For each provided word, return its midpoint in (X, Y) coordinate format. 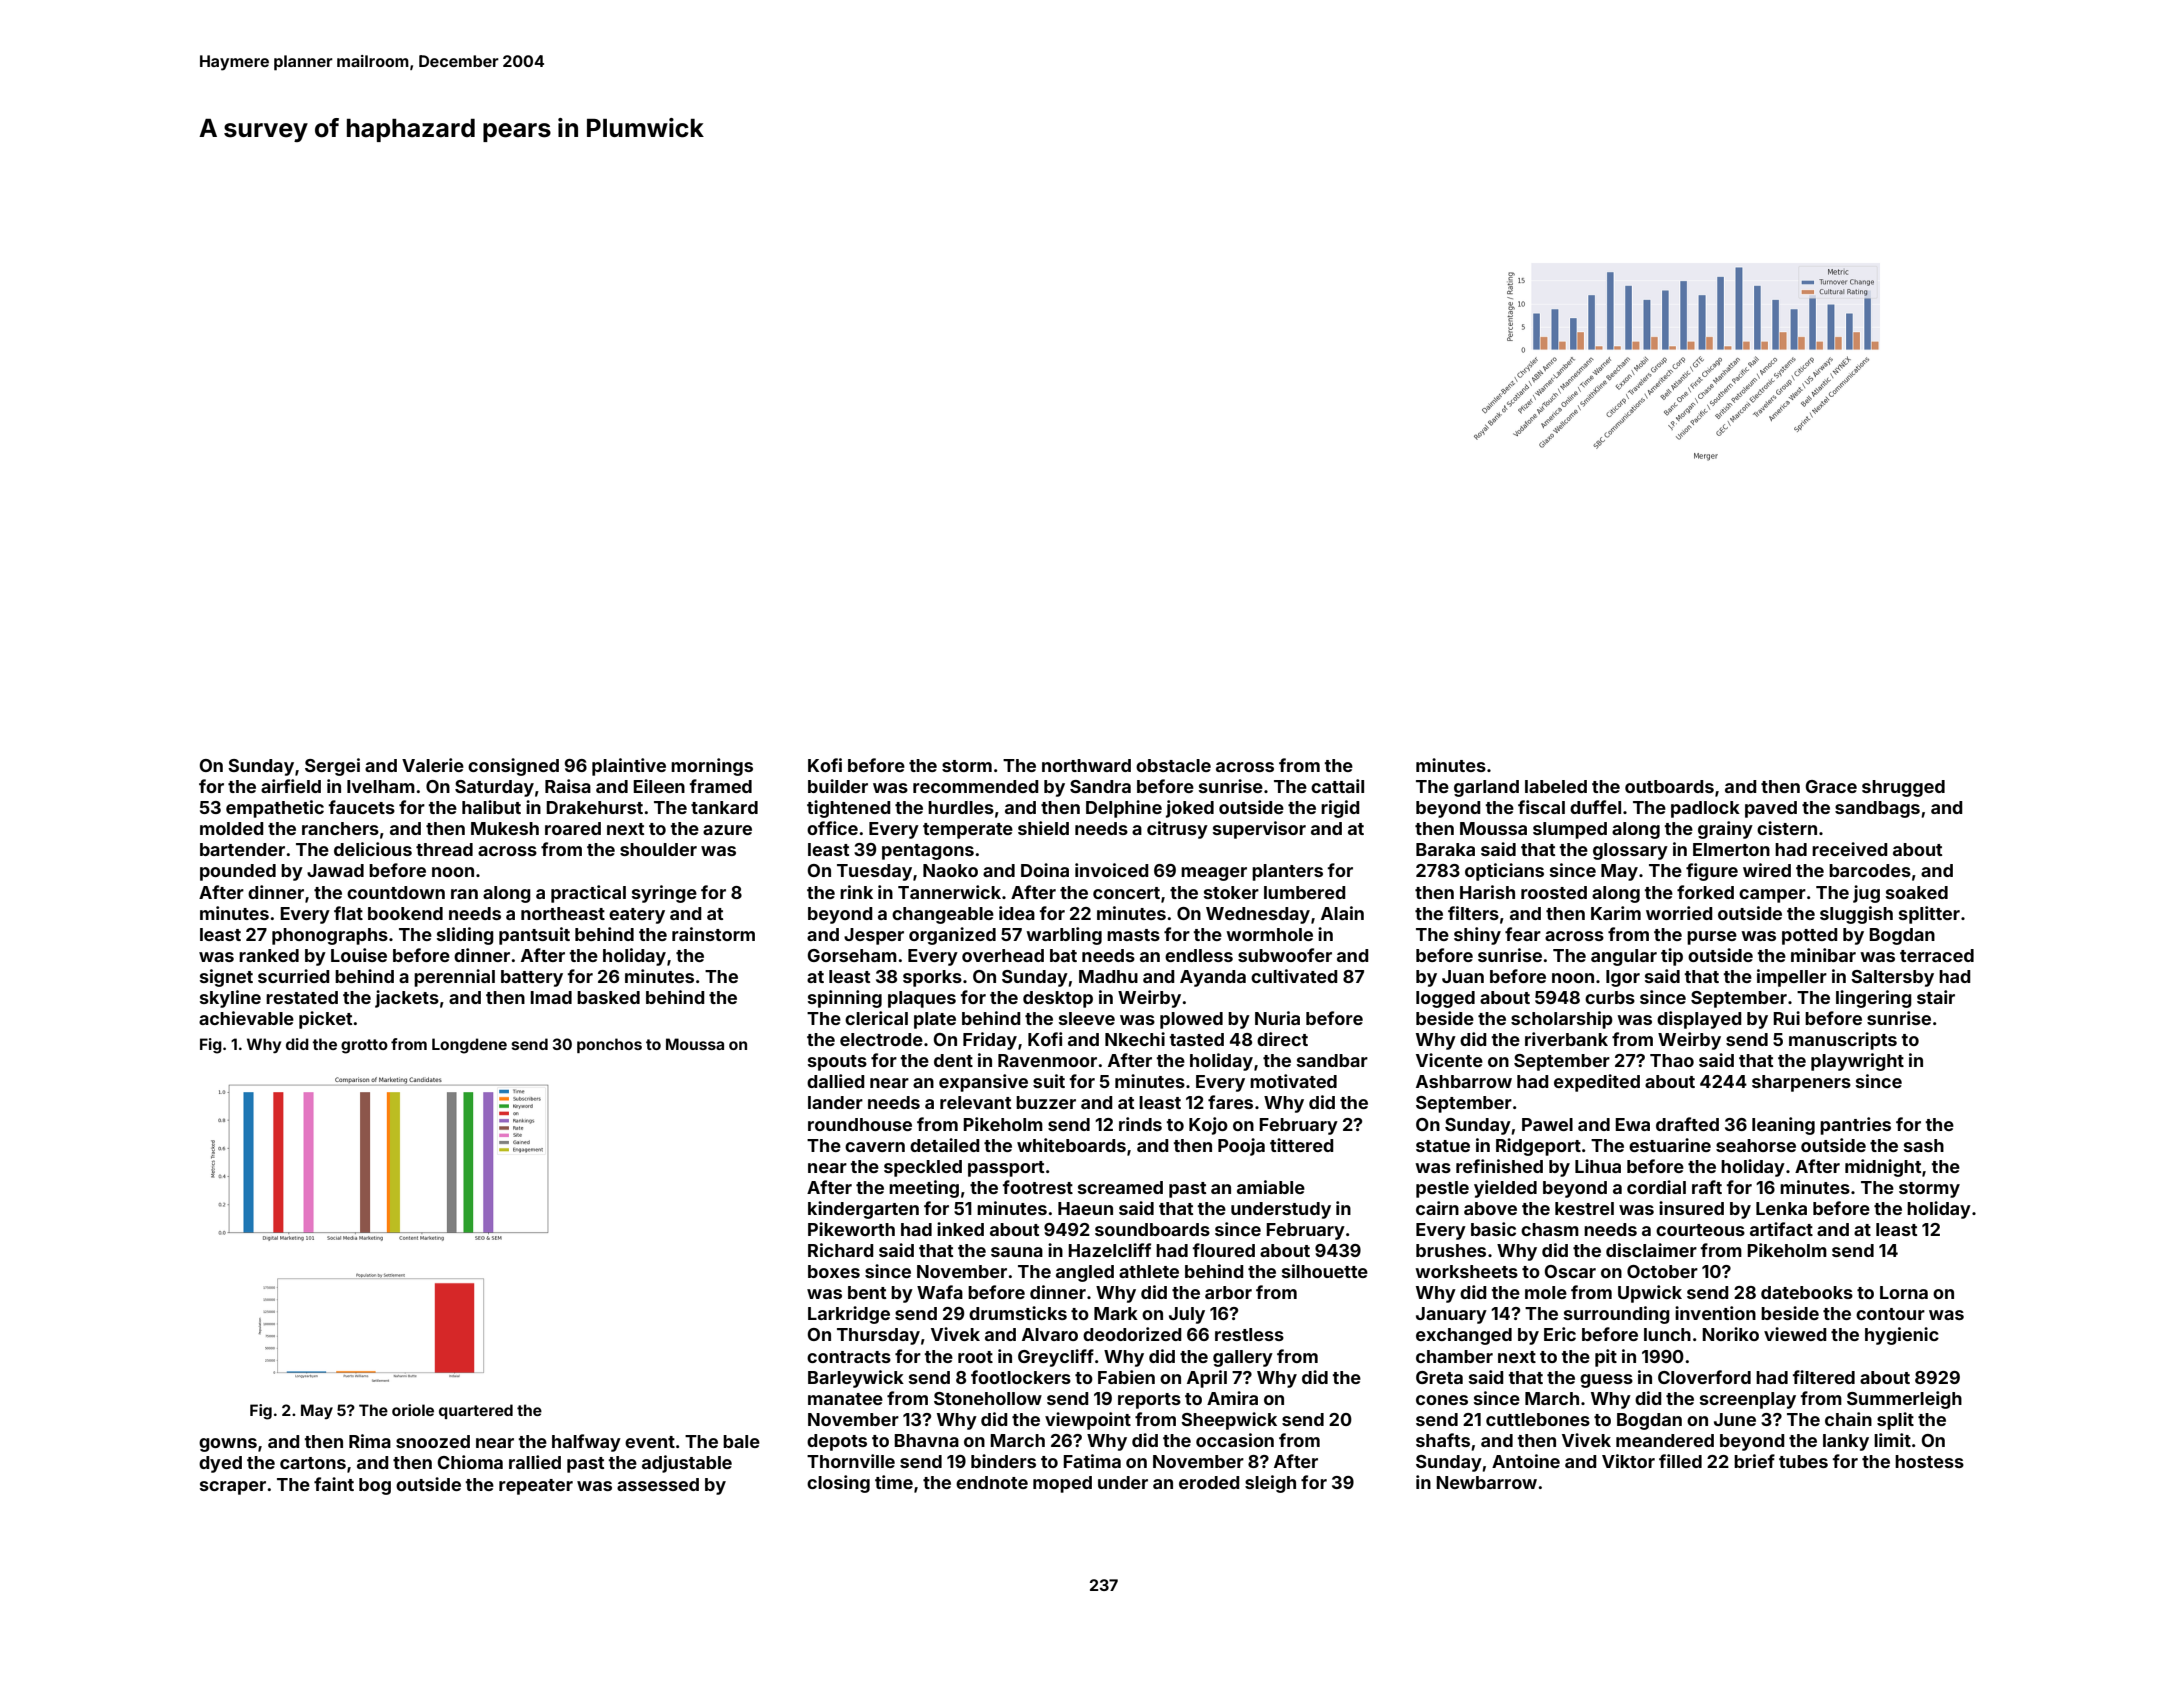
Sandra (1100, 786)
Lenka (1781, 1208)
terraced (1937, 955)
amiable (1271, 1187)
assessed (658, 1484)
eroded (1209, 1482)
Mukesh (505, 828)
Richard (841, 1250)
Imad (551, 997)
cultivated (1294, 976)
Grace (1831, 786)
